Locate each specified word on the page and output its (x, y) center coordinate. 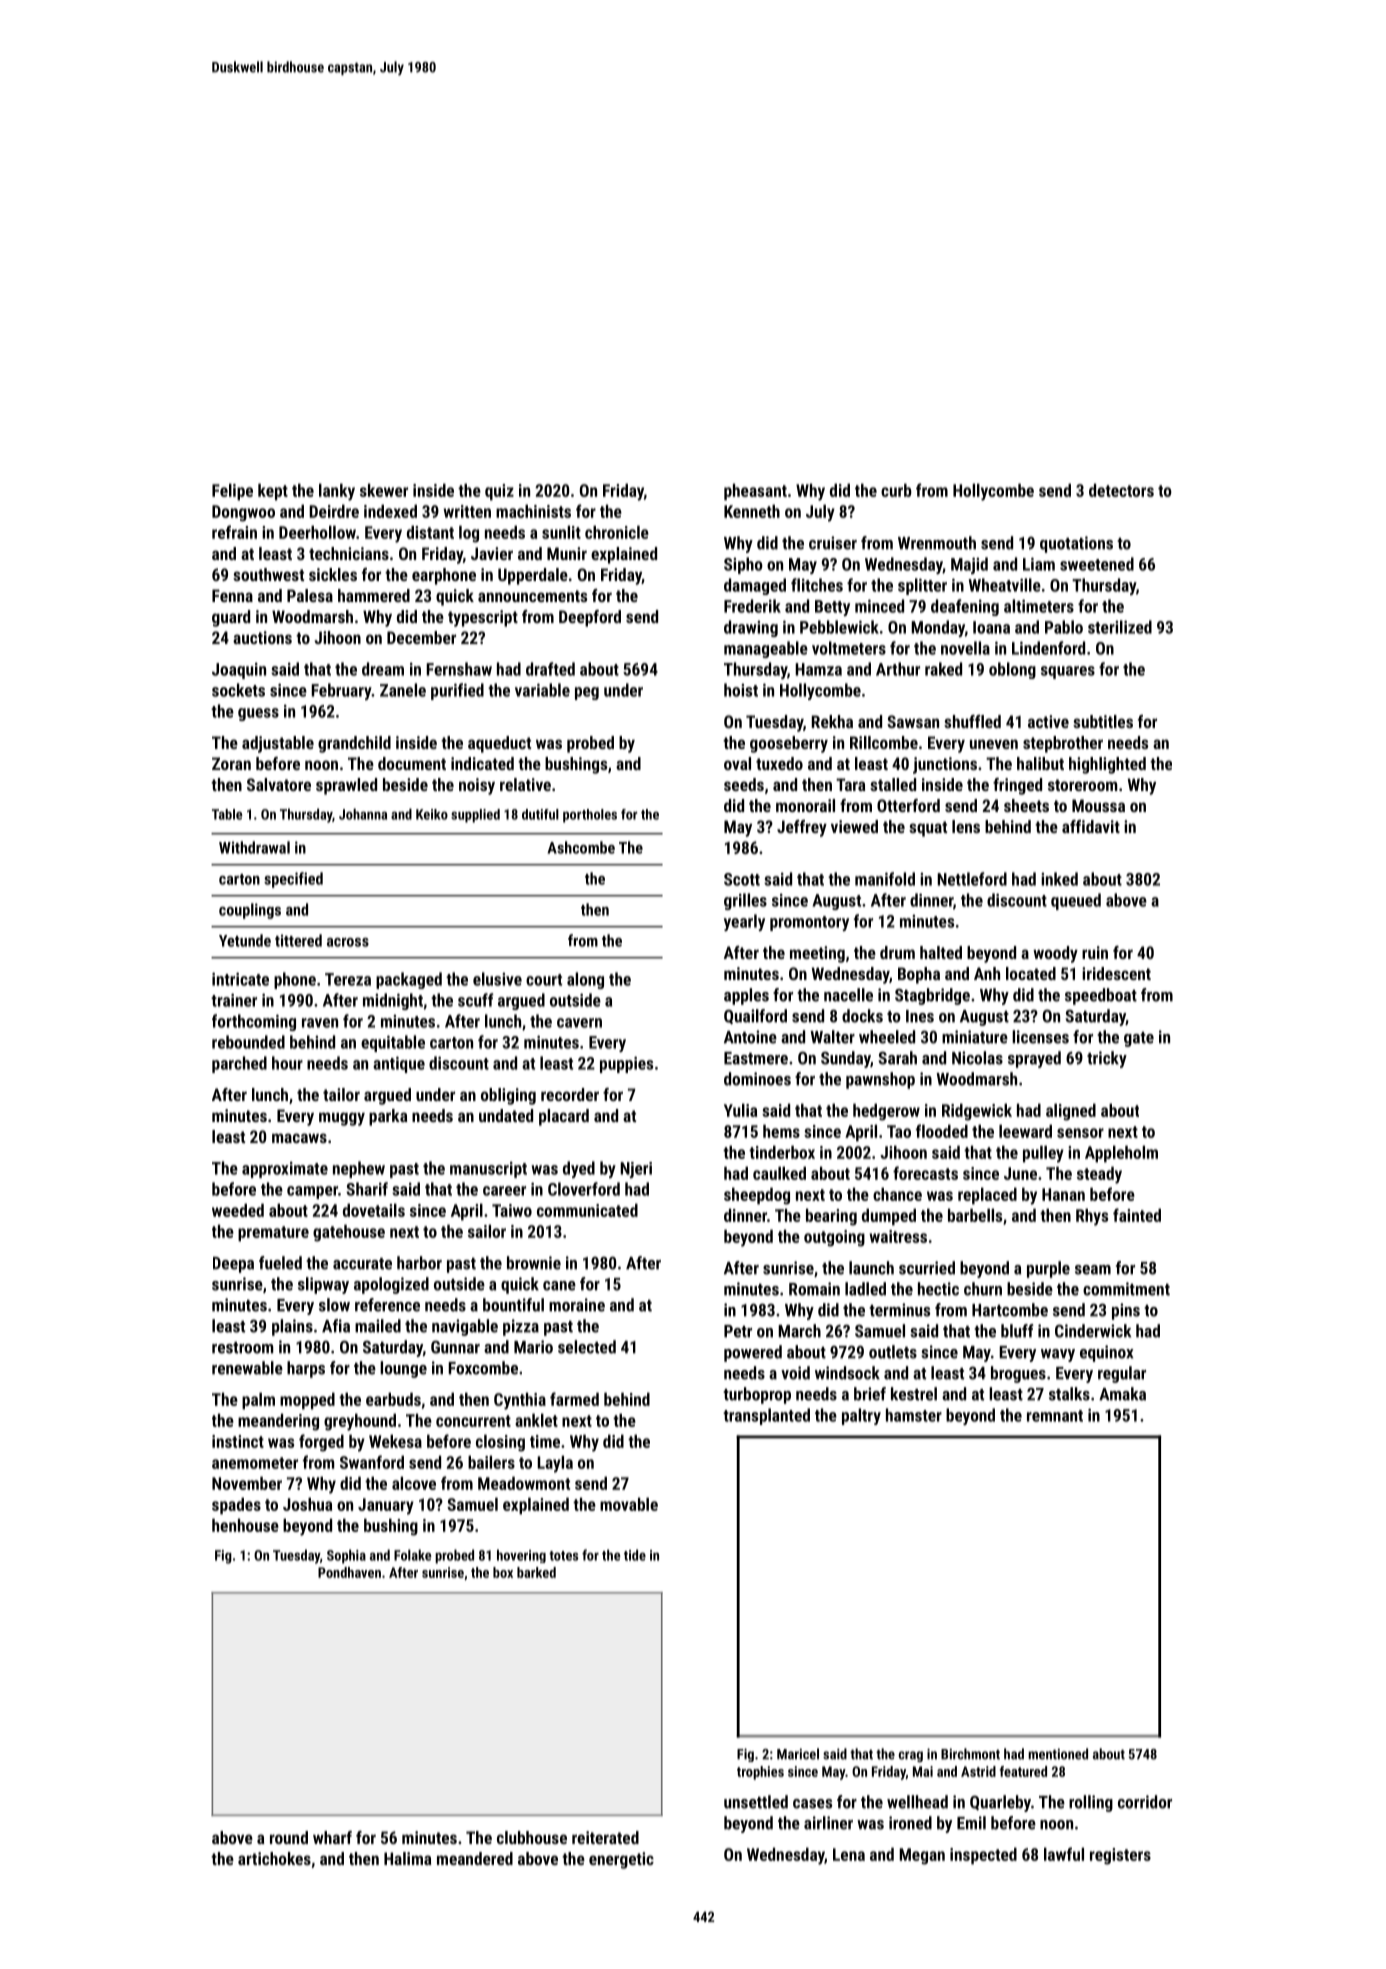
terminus (899, 1310)
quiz (499, 492)
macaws (299, 1138)
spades (236, 1506)
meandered (475, 1858)
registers (1120, 1856)
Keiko (432, 814)
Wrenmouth (937, 543)
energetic (621, 1860)
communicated (587, 1210)
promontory (809, 923)
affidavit (1091, 826)
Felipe (232, 492)
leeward (1025, 1131)
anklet (536, 1420)
